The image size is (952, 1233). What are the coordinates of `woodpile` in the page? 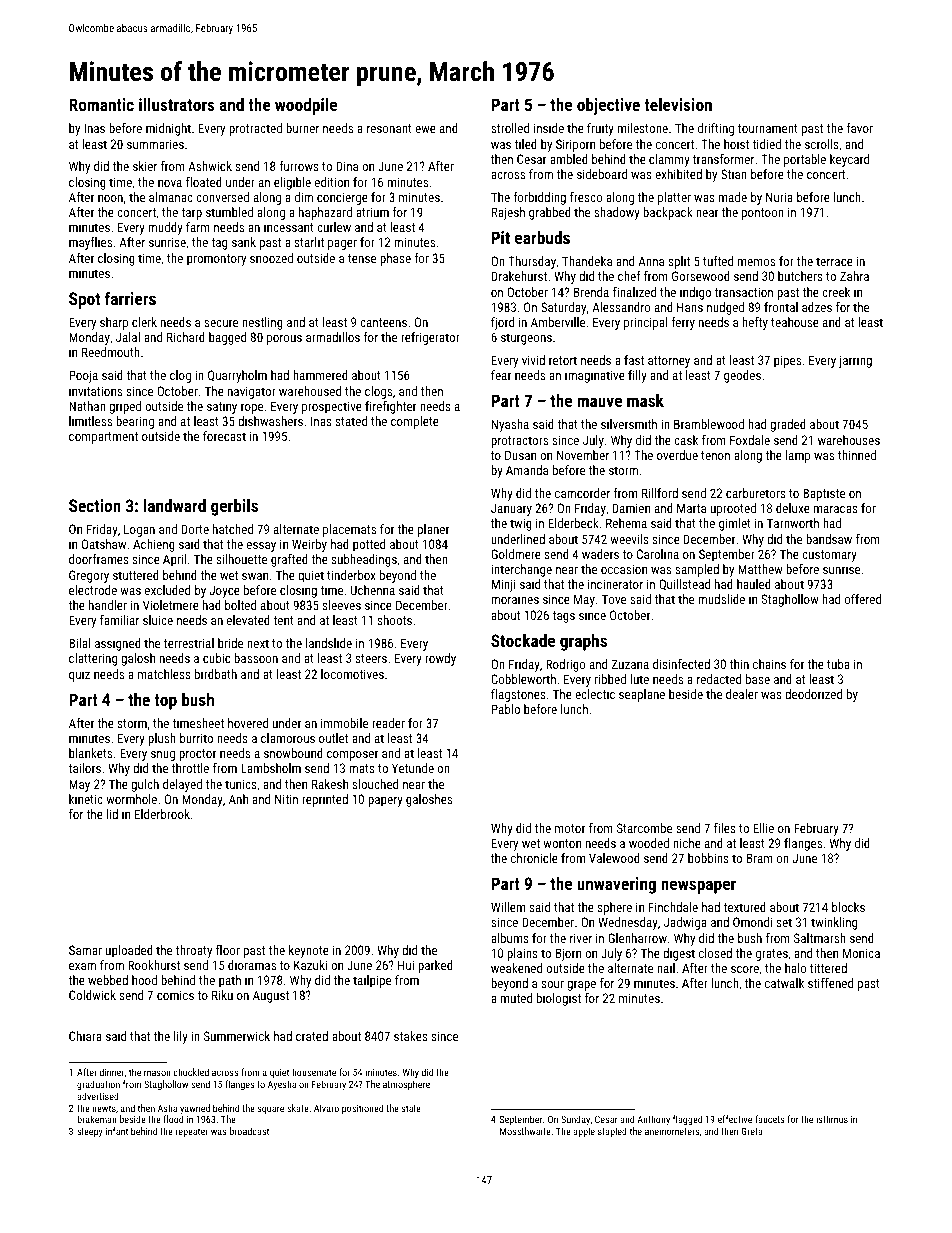 It's located at (306, 106).
